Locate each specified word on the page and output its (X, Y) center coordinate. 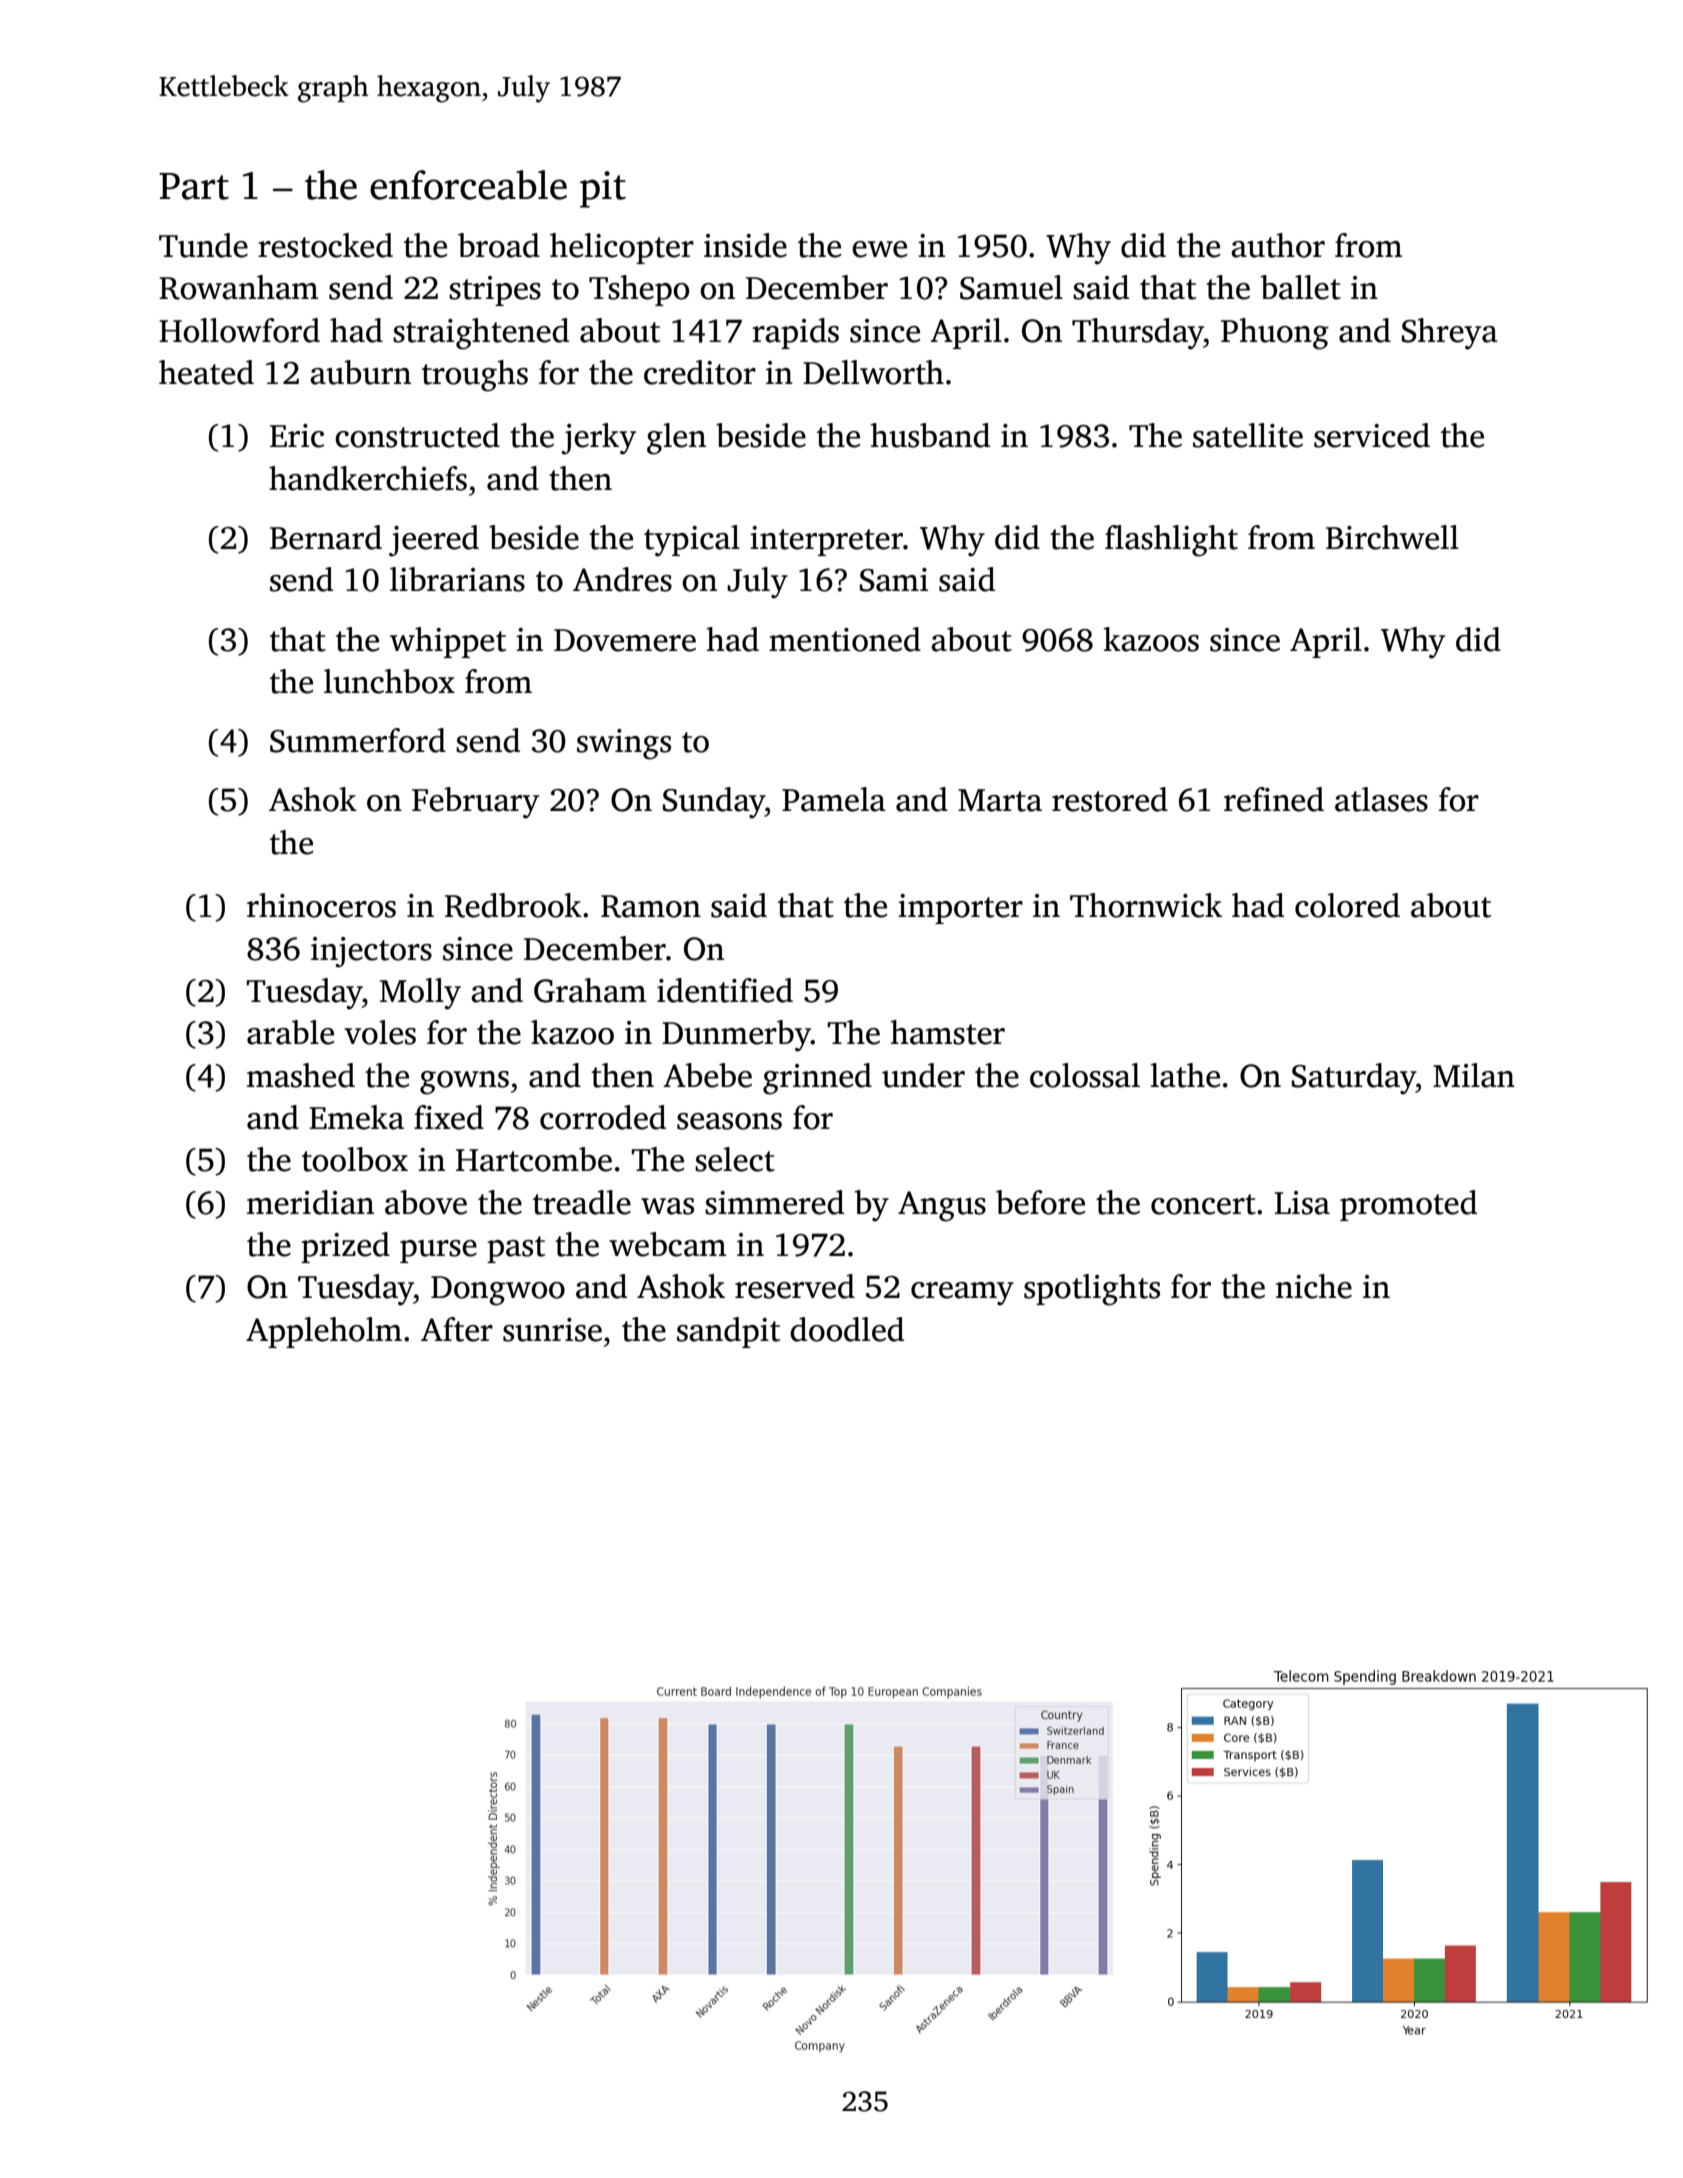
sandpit (728, 1332)
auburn (360, 372)
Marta (1000, 800)
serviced (1372, 435)
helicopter (622, 248)
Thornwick (1146, 905)
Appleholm (324, 1332)
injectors (371, 952)
